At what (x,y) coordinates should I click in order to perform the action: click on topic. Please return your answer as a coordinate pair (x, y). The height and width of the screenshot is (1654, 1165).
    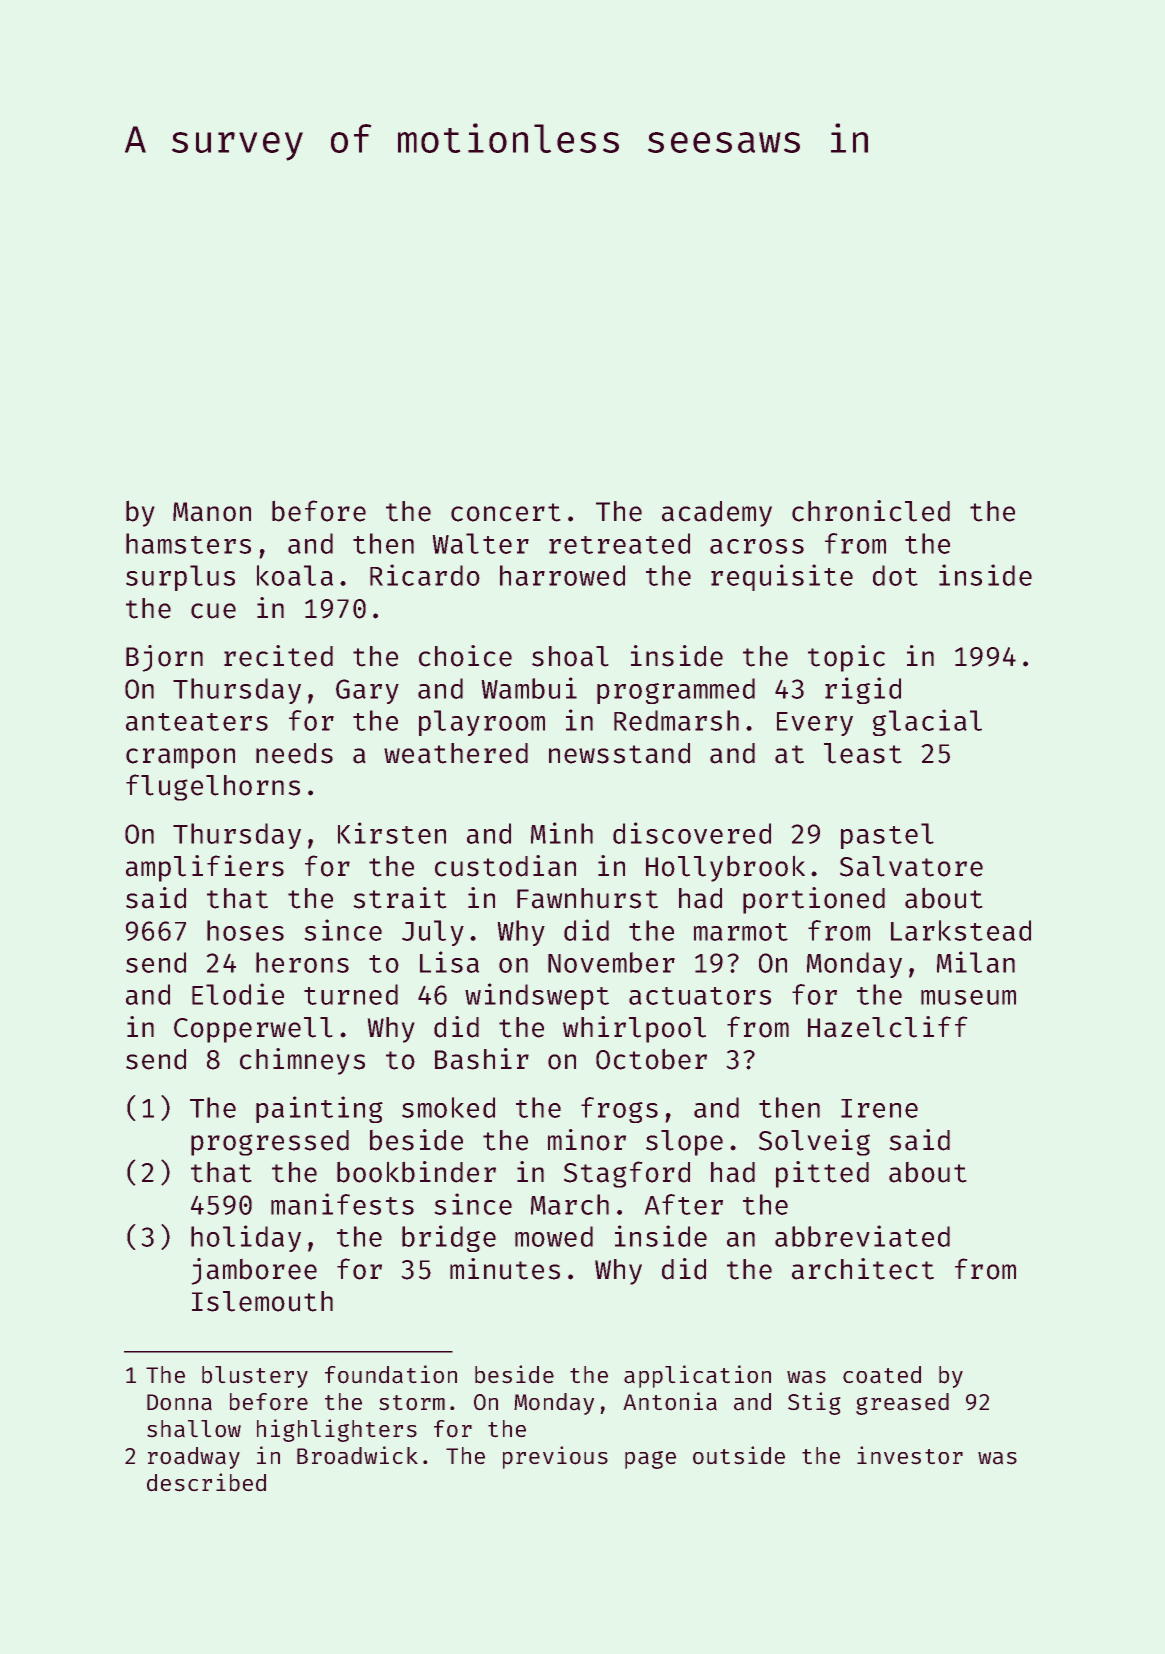
    Looking at the image, I should click on (846, 658).
